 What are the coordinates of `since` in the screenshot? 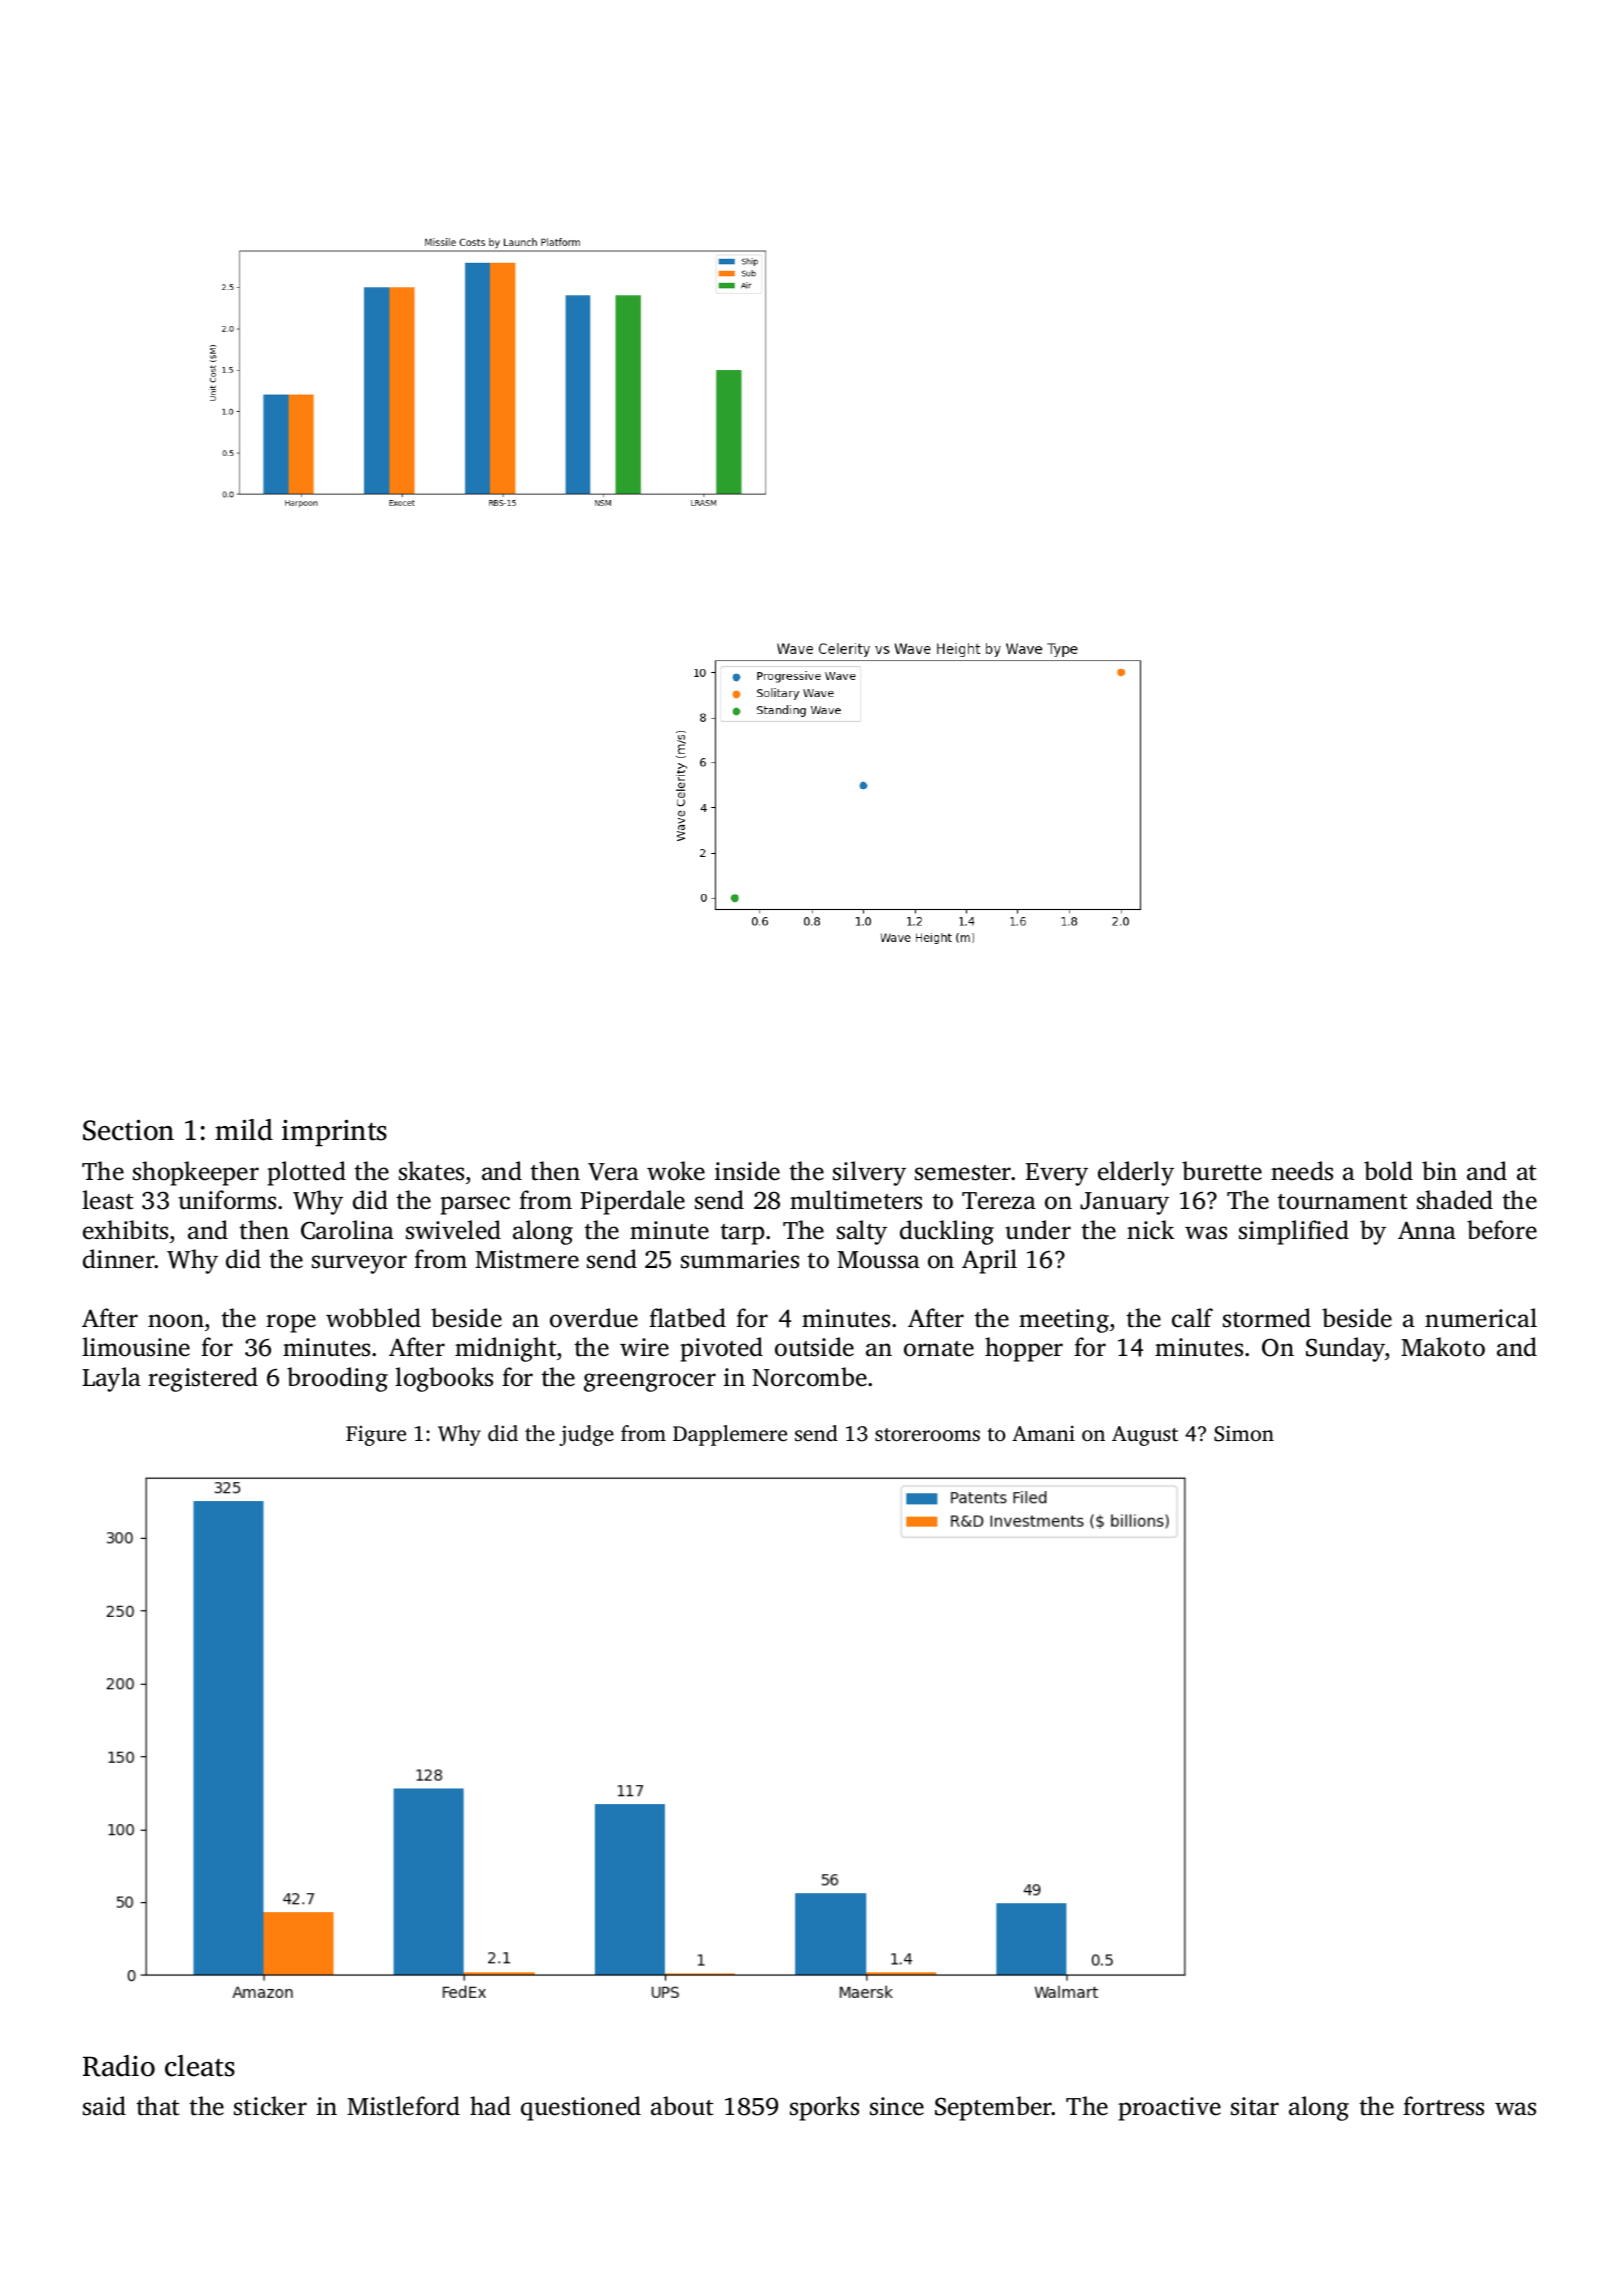 It's located at (897, 2106).
